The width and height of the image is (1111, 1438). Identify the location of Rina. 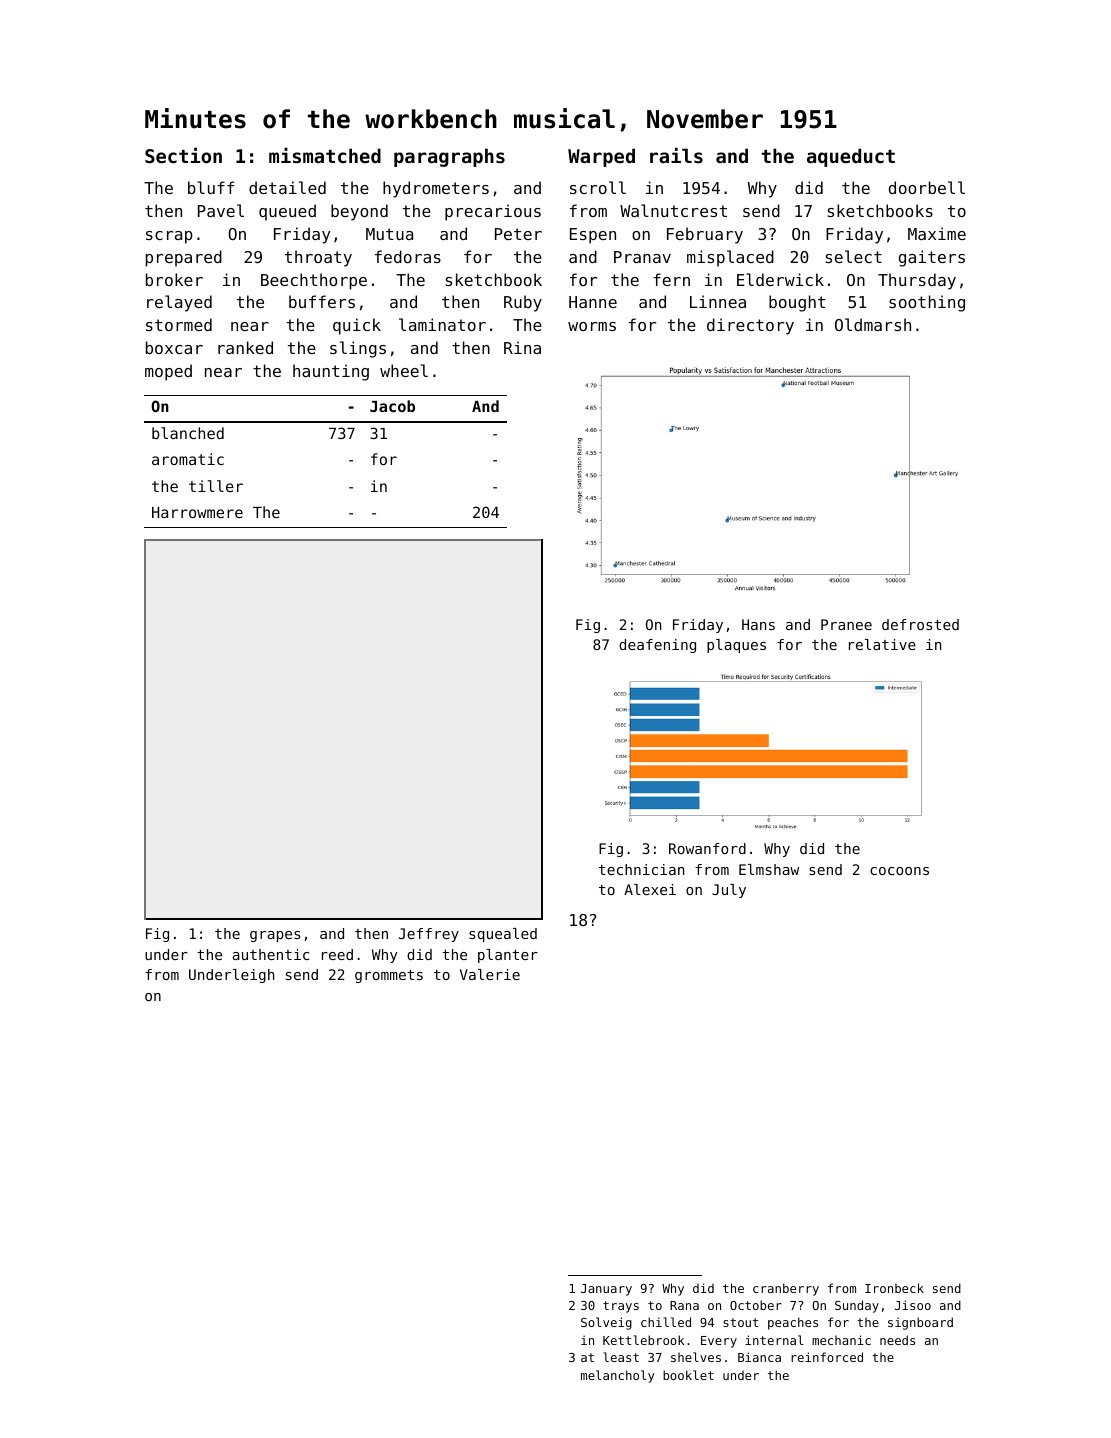
(522, 347).
